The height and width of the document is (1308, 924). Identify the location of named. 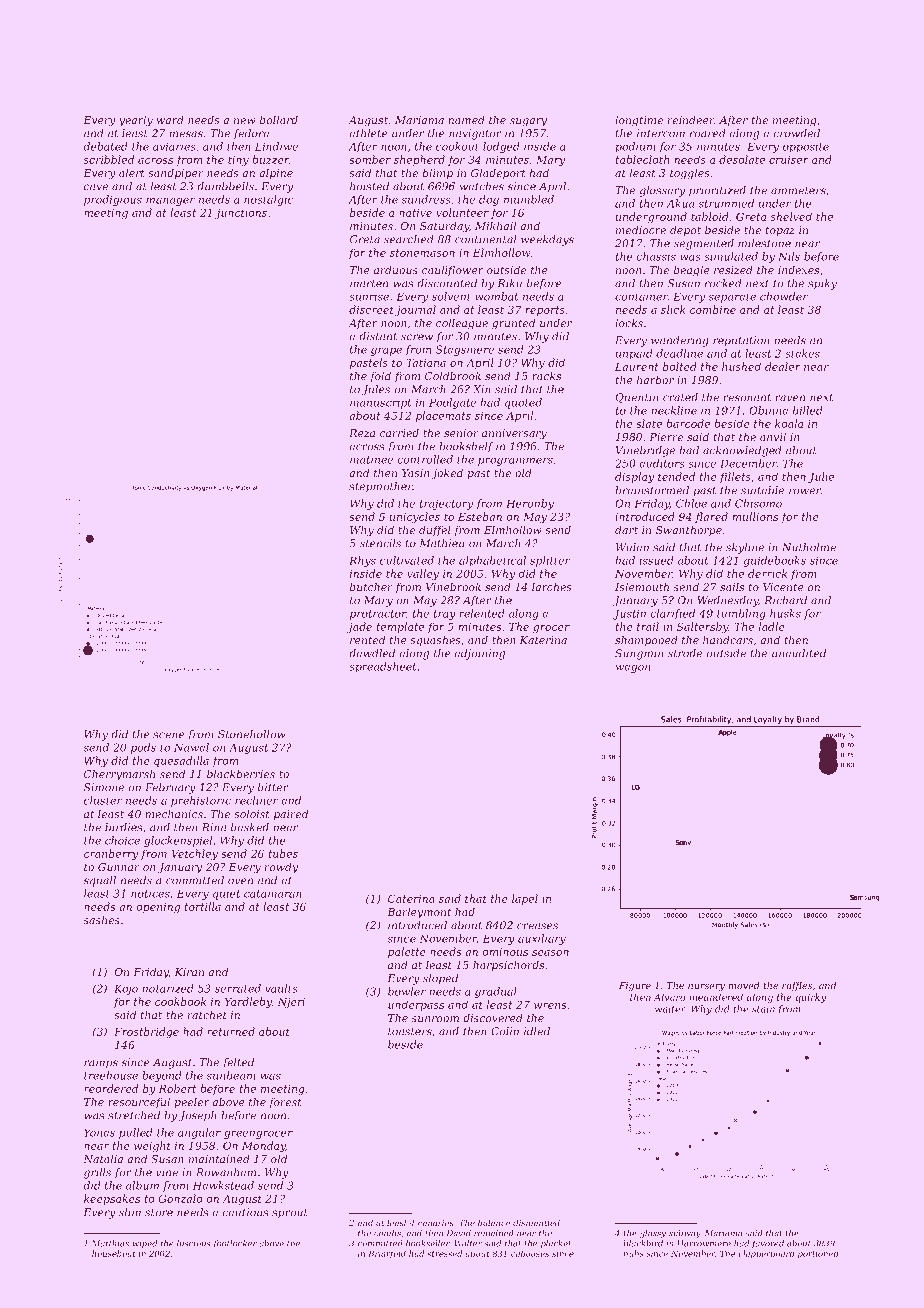
(466, 119).
